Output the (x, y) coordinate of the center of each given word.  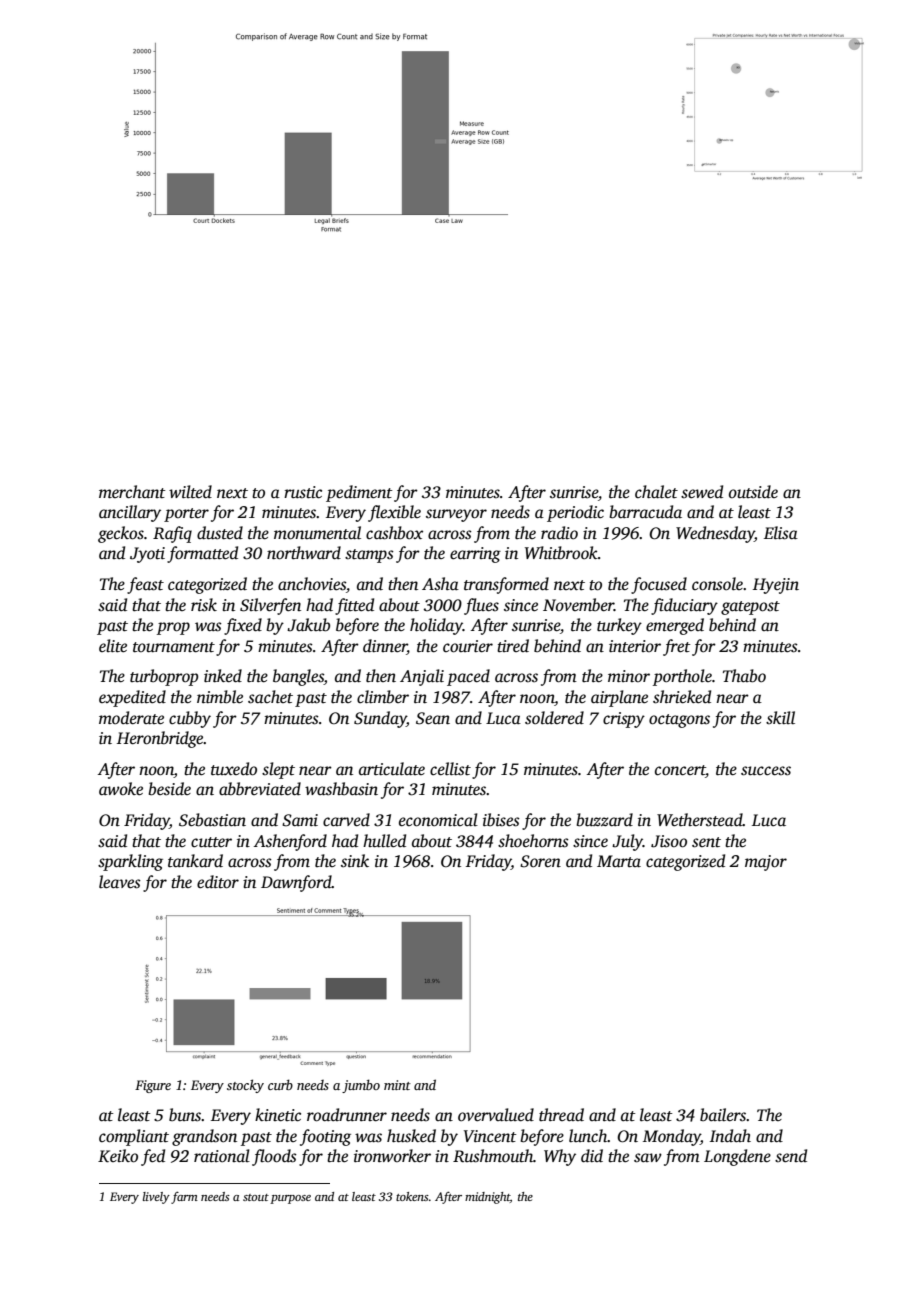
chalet (656, 492)
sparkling (130, 862)
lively (156, 1198)
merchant (132, 492)
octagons (679, 721)
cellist (450, 769)
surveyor (456, 515)
